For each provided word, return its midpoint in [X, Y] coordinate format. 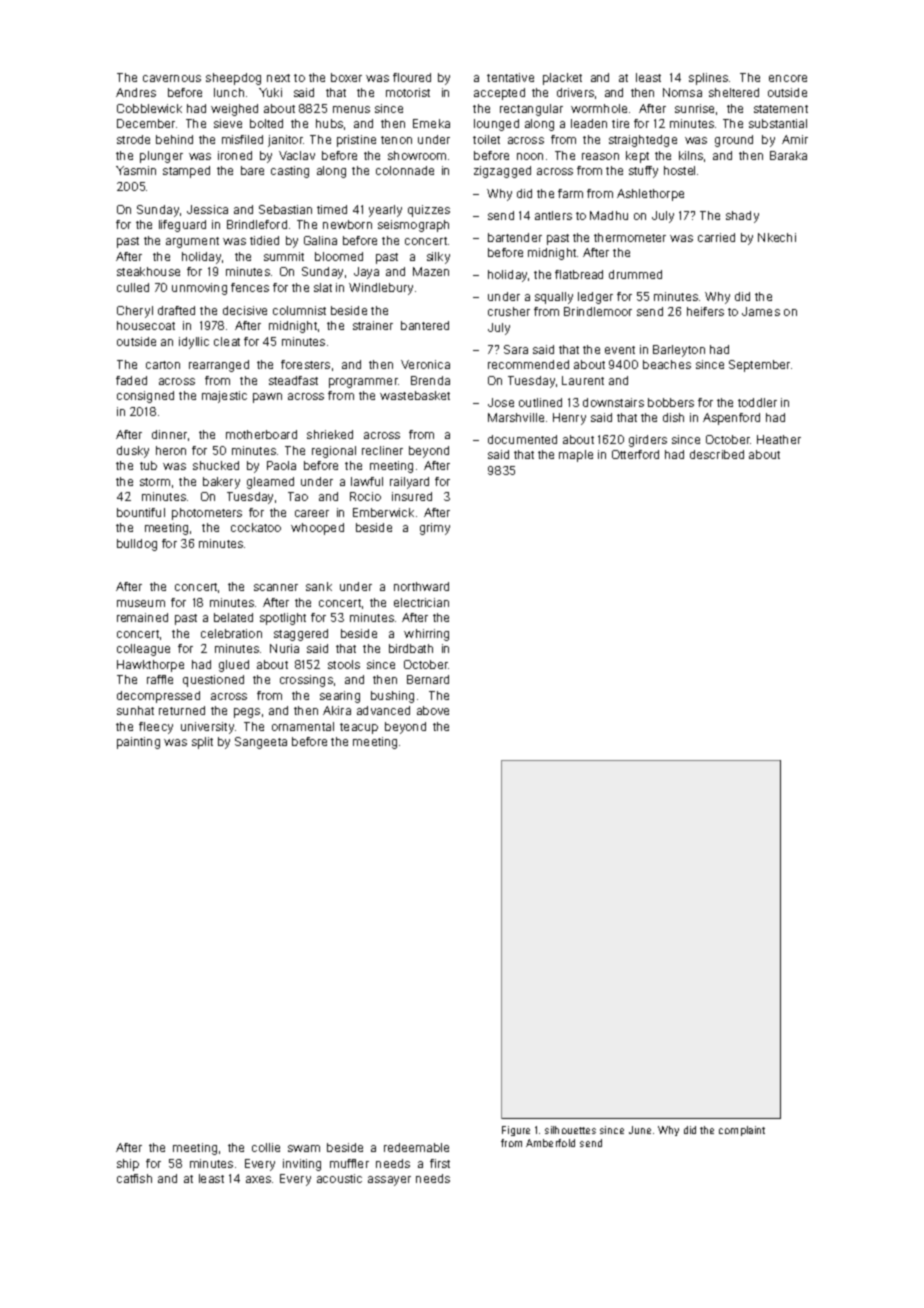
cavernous [172, 78]
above [433, 710]
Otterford [635, 454]
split [202, 743]
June [640, 1130]
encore [788, 78]
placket [562, 79]
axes [258, 1179]
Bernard [428, 679]
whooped [317, 529]
